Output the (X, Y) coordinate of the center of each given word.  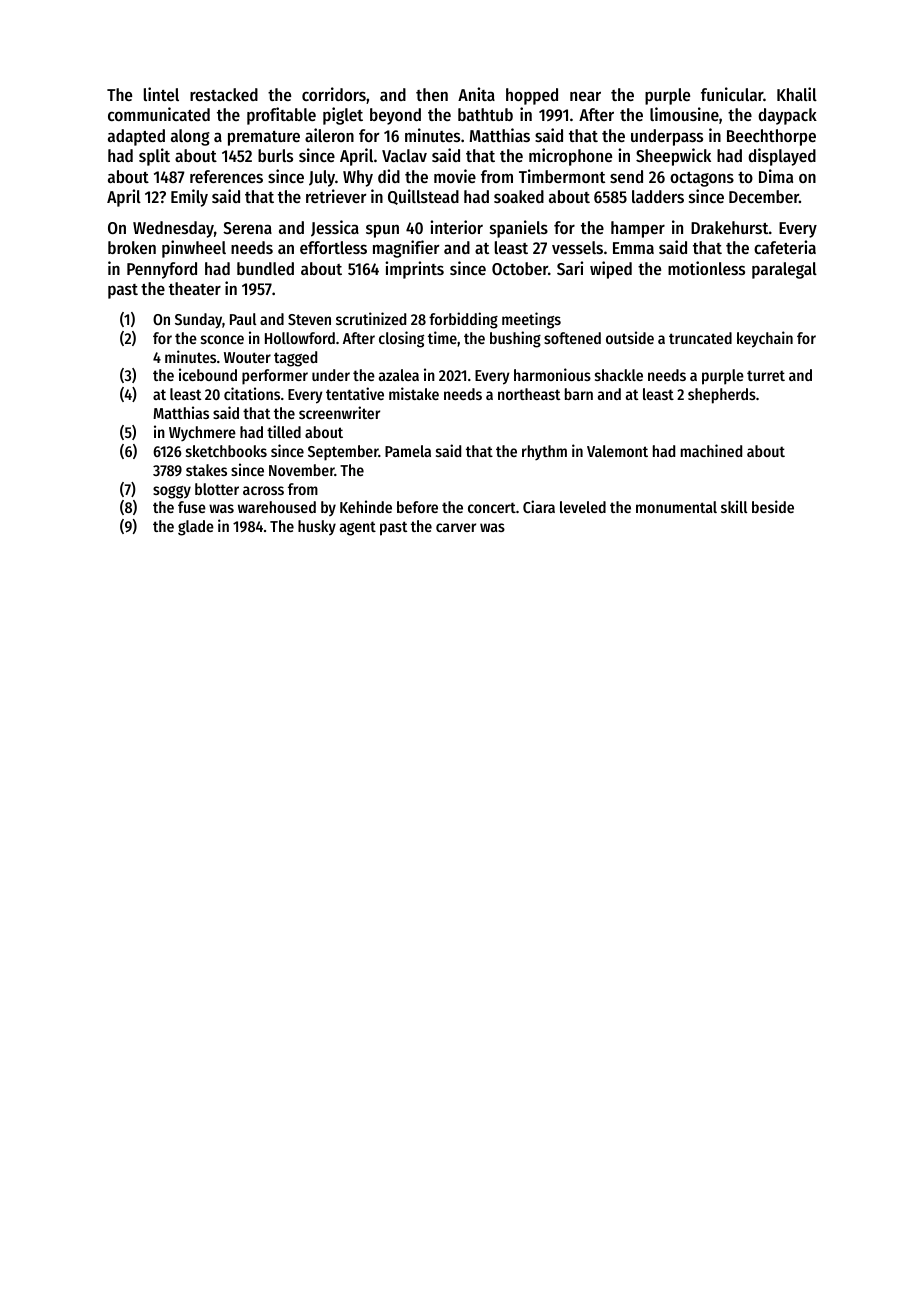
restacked (224, 94)
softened (572, 338)
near (585, 96)
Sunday (198, 321)
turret (766, 375)
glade (196, 528)
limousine (684, 114)
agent (358, 528)
